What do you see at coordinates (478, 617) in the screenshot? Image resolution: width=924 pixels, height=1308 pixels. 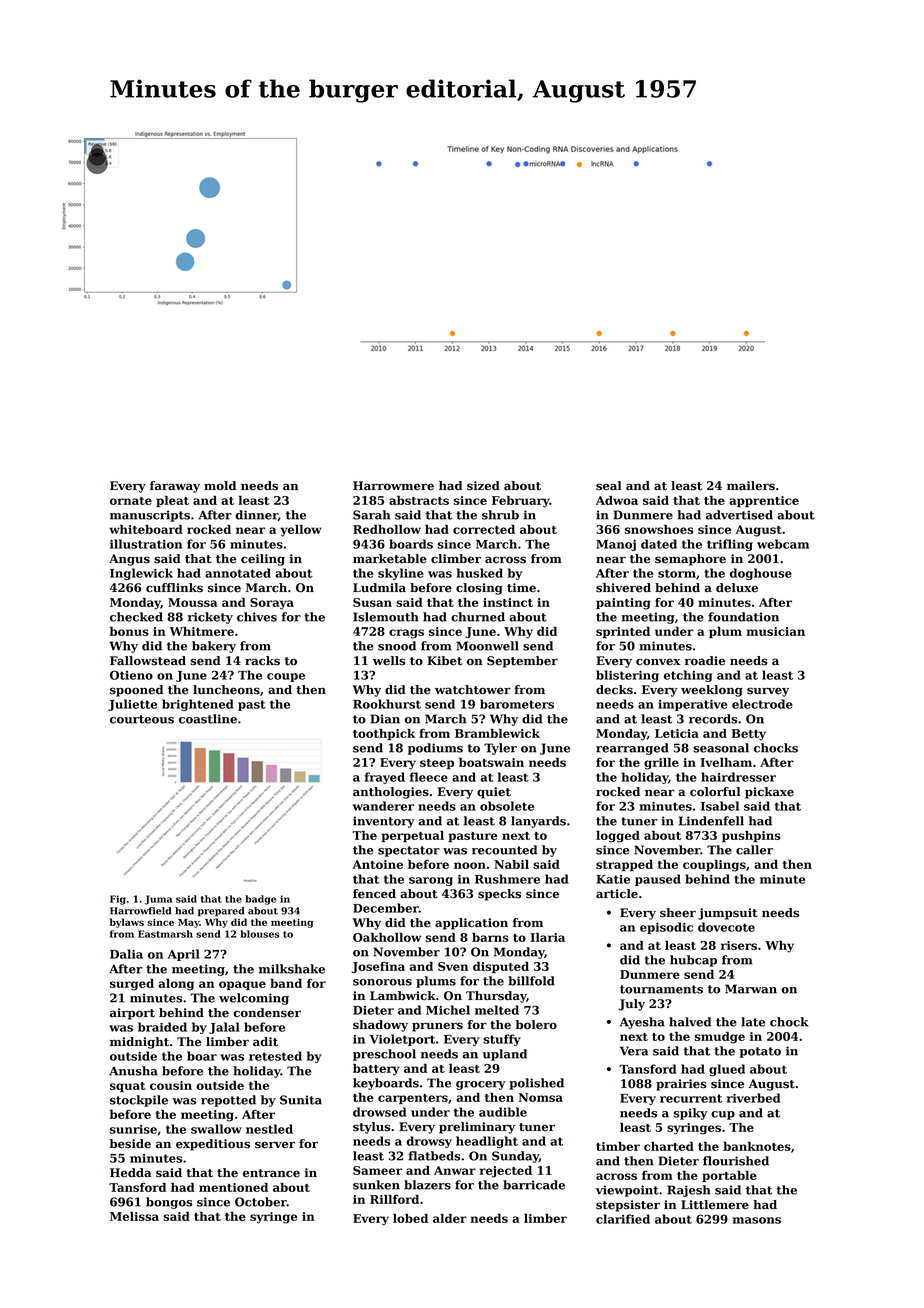 I see `churned` at bounding box center [478, 617].
